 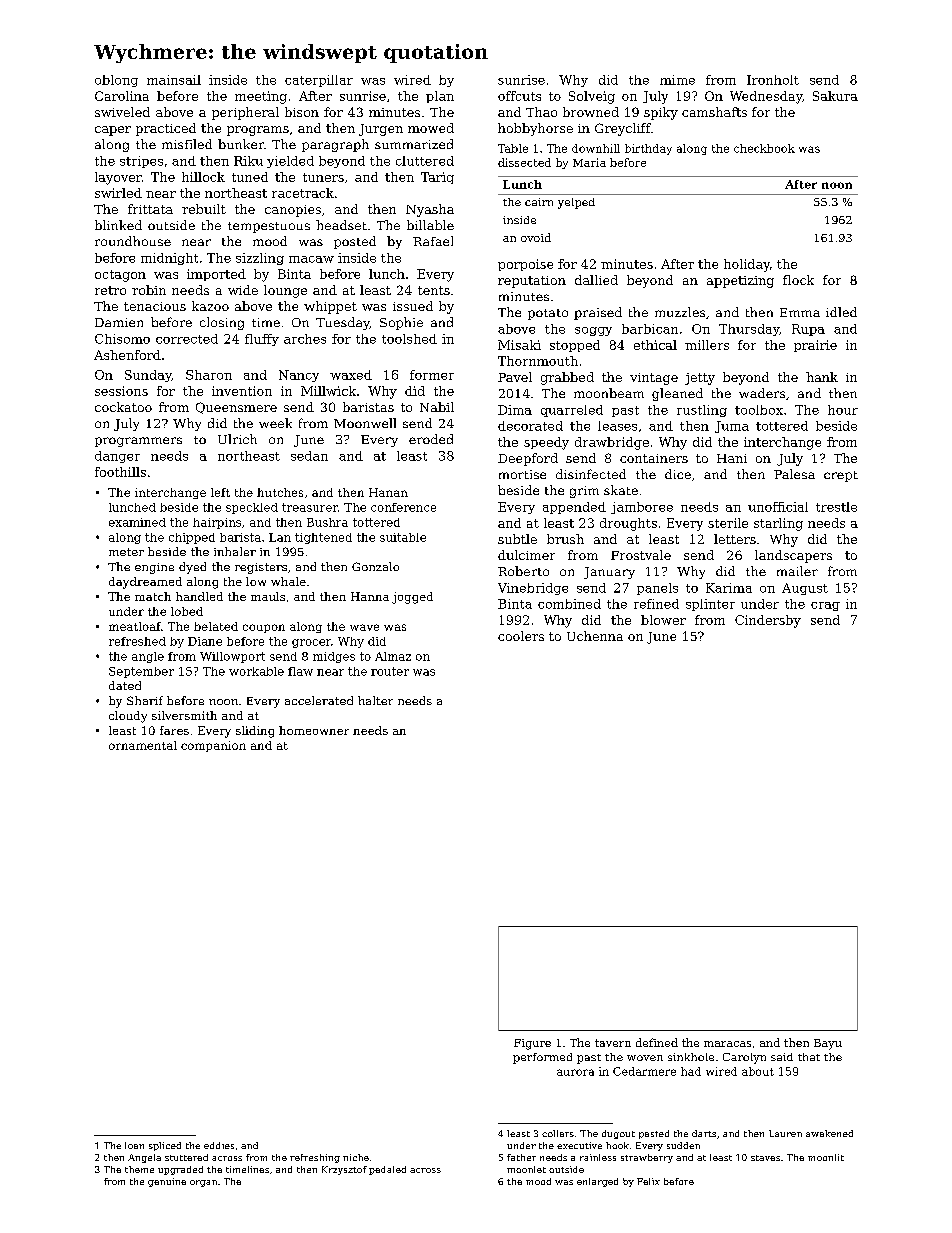 What do you see at coordinates (203, 177) in the image?
I see `hillock` at bounding box center [203, 177].
